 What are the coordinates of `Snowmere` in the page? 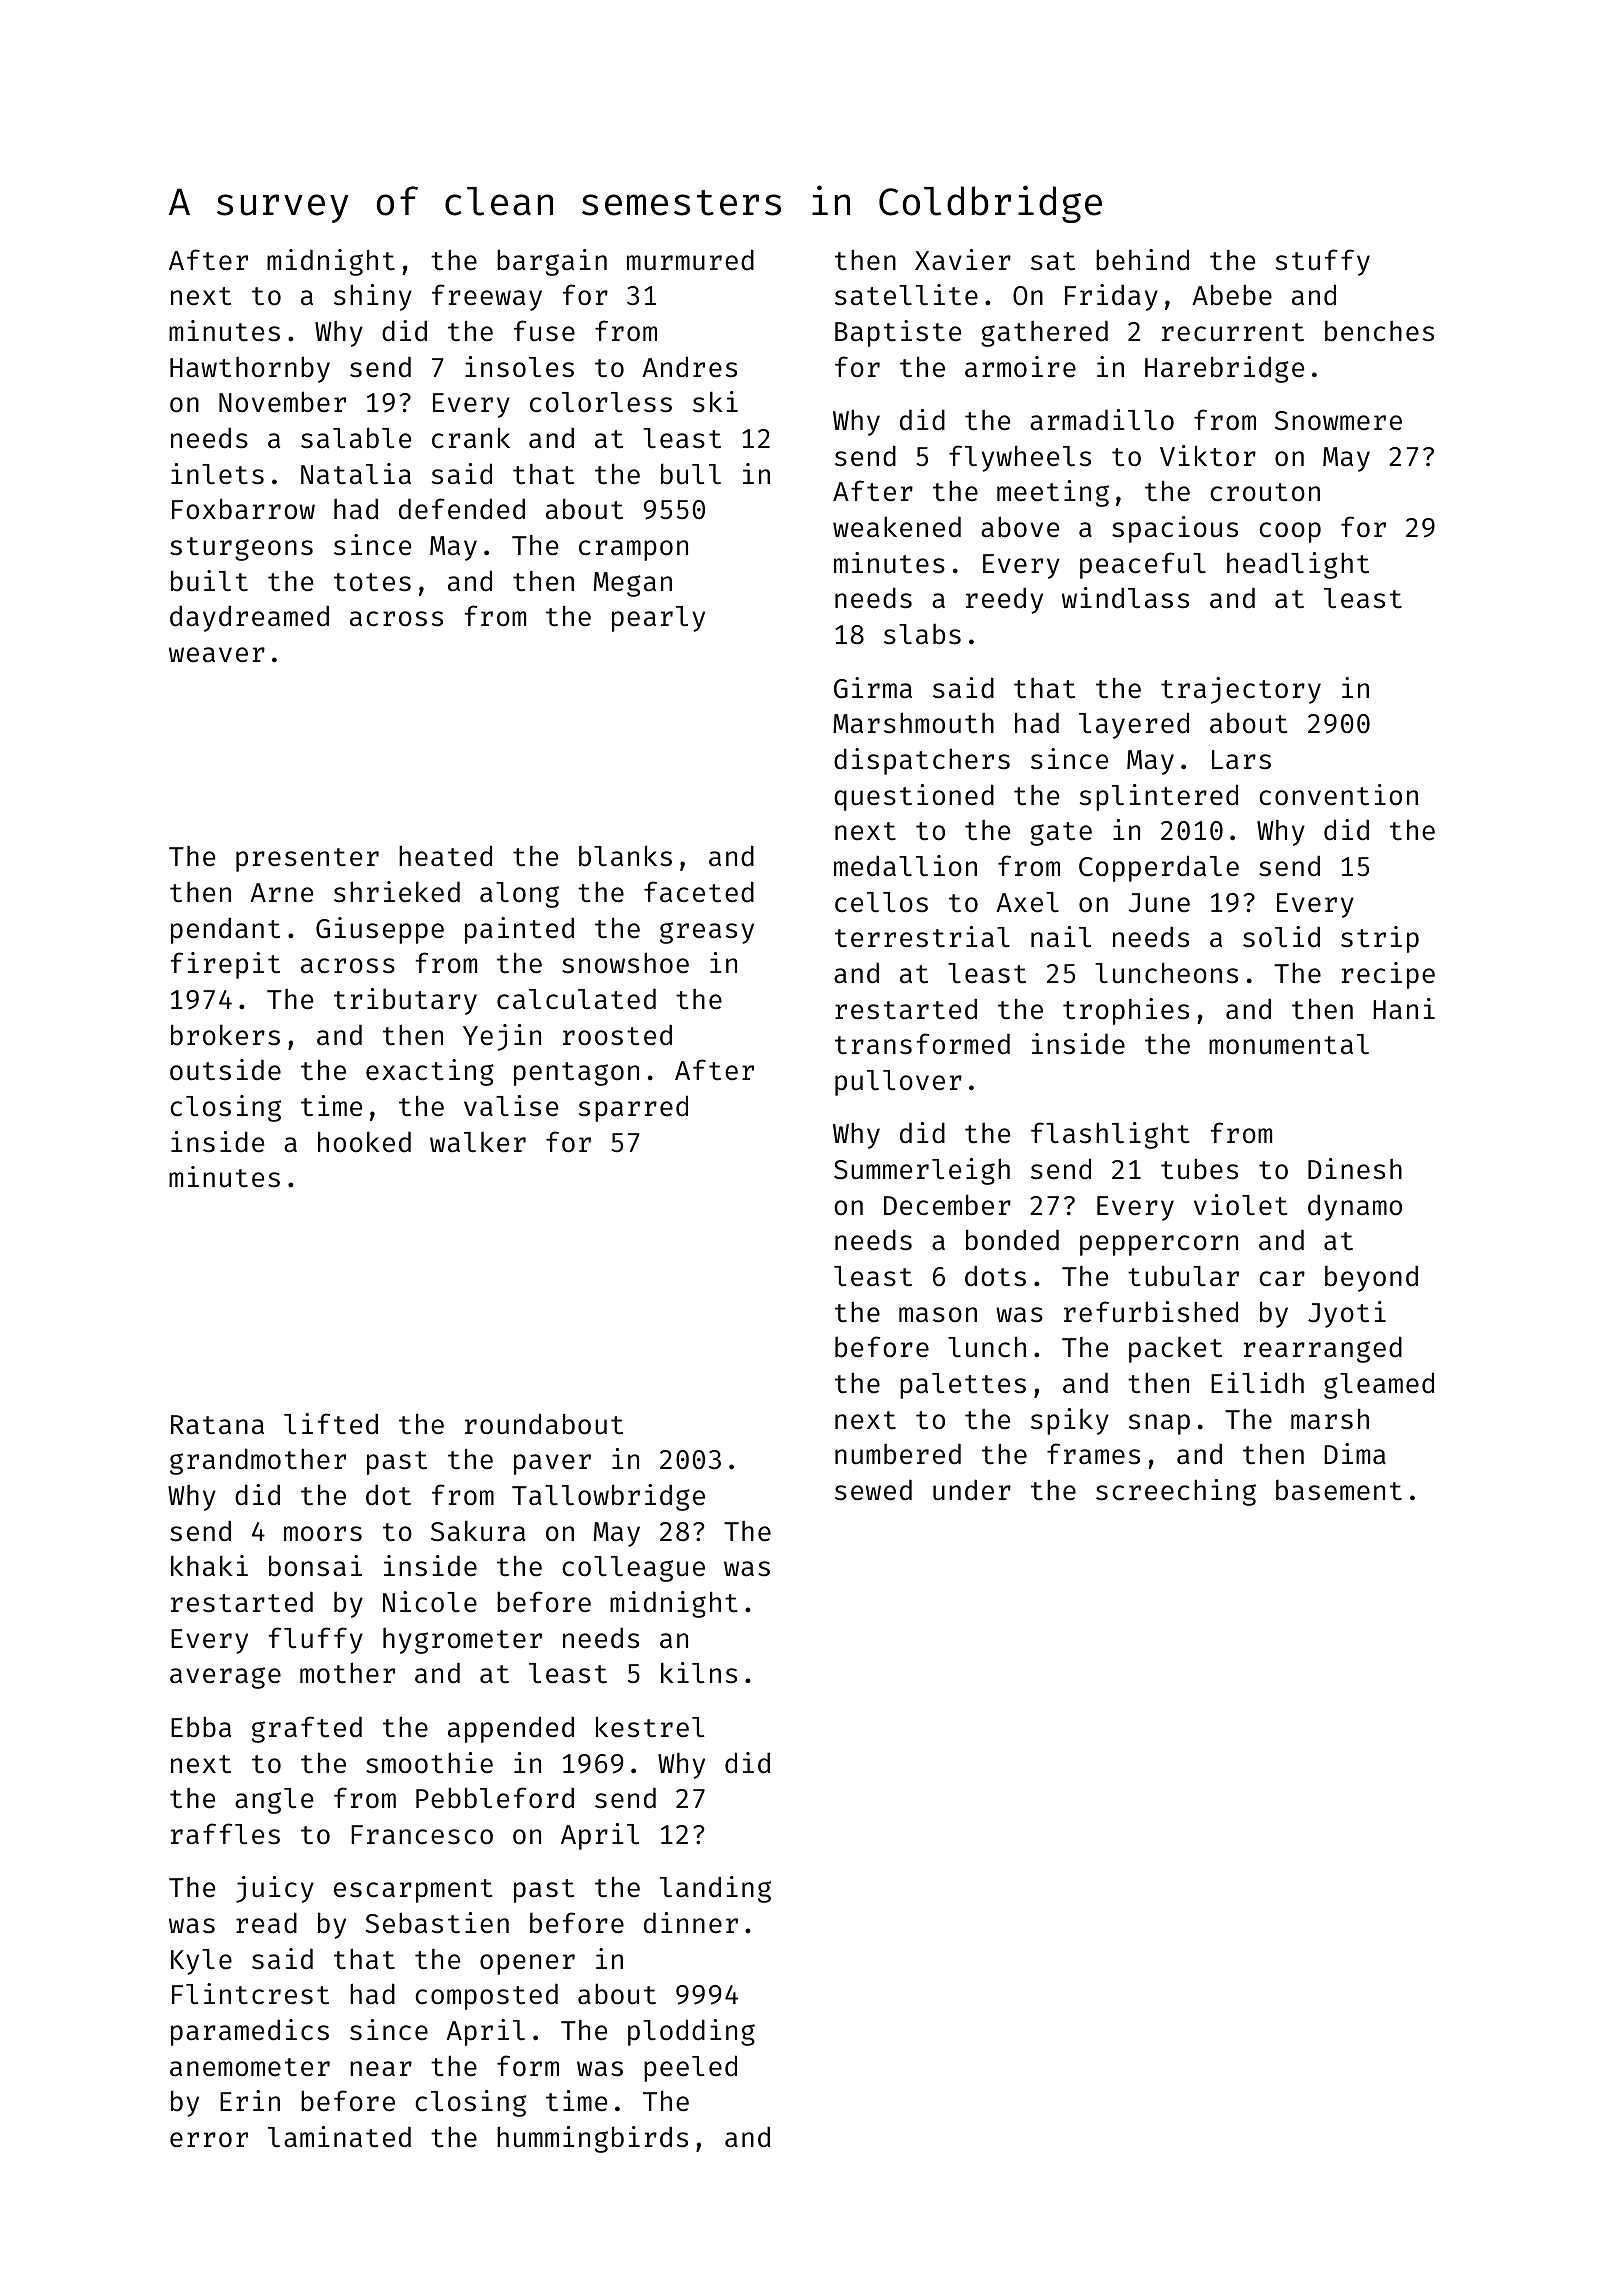 It's located at (1338, 421).
